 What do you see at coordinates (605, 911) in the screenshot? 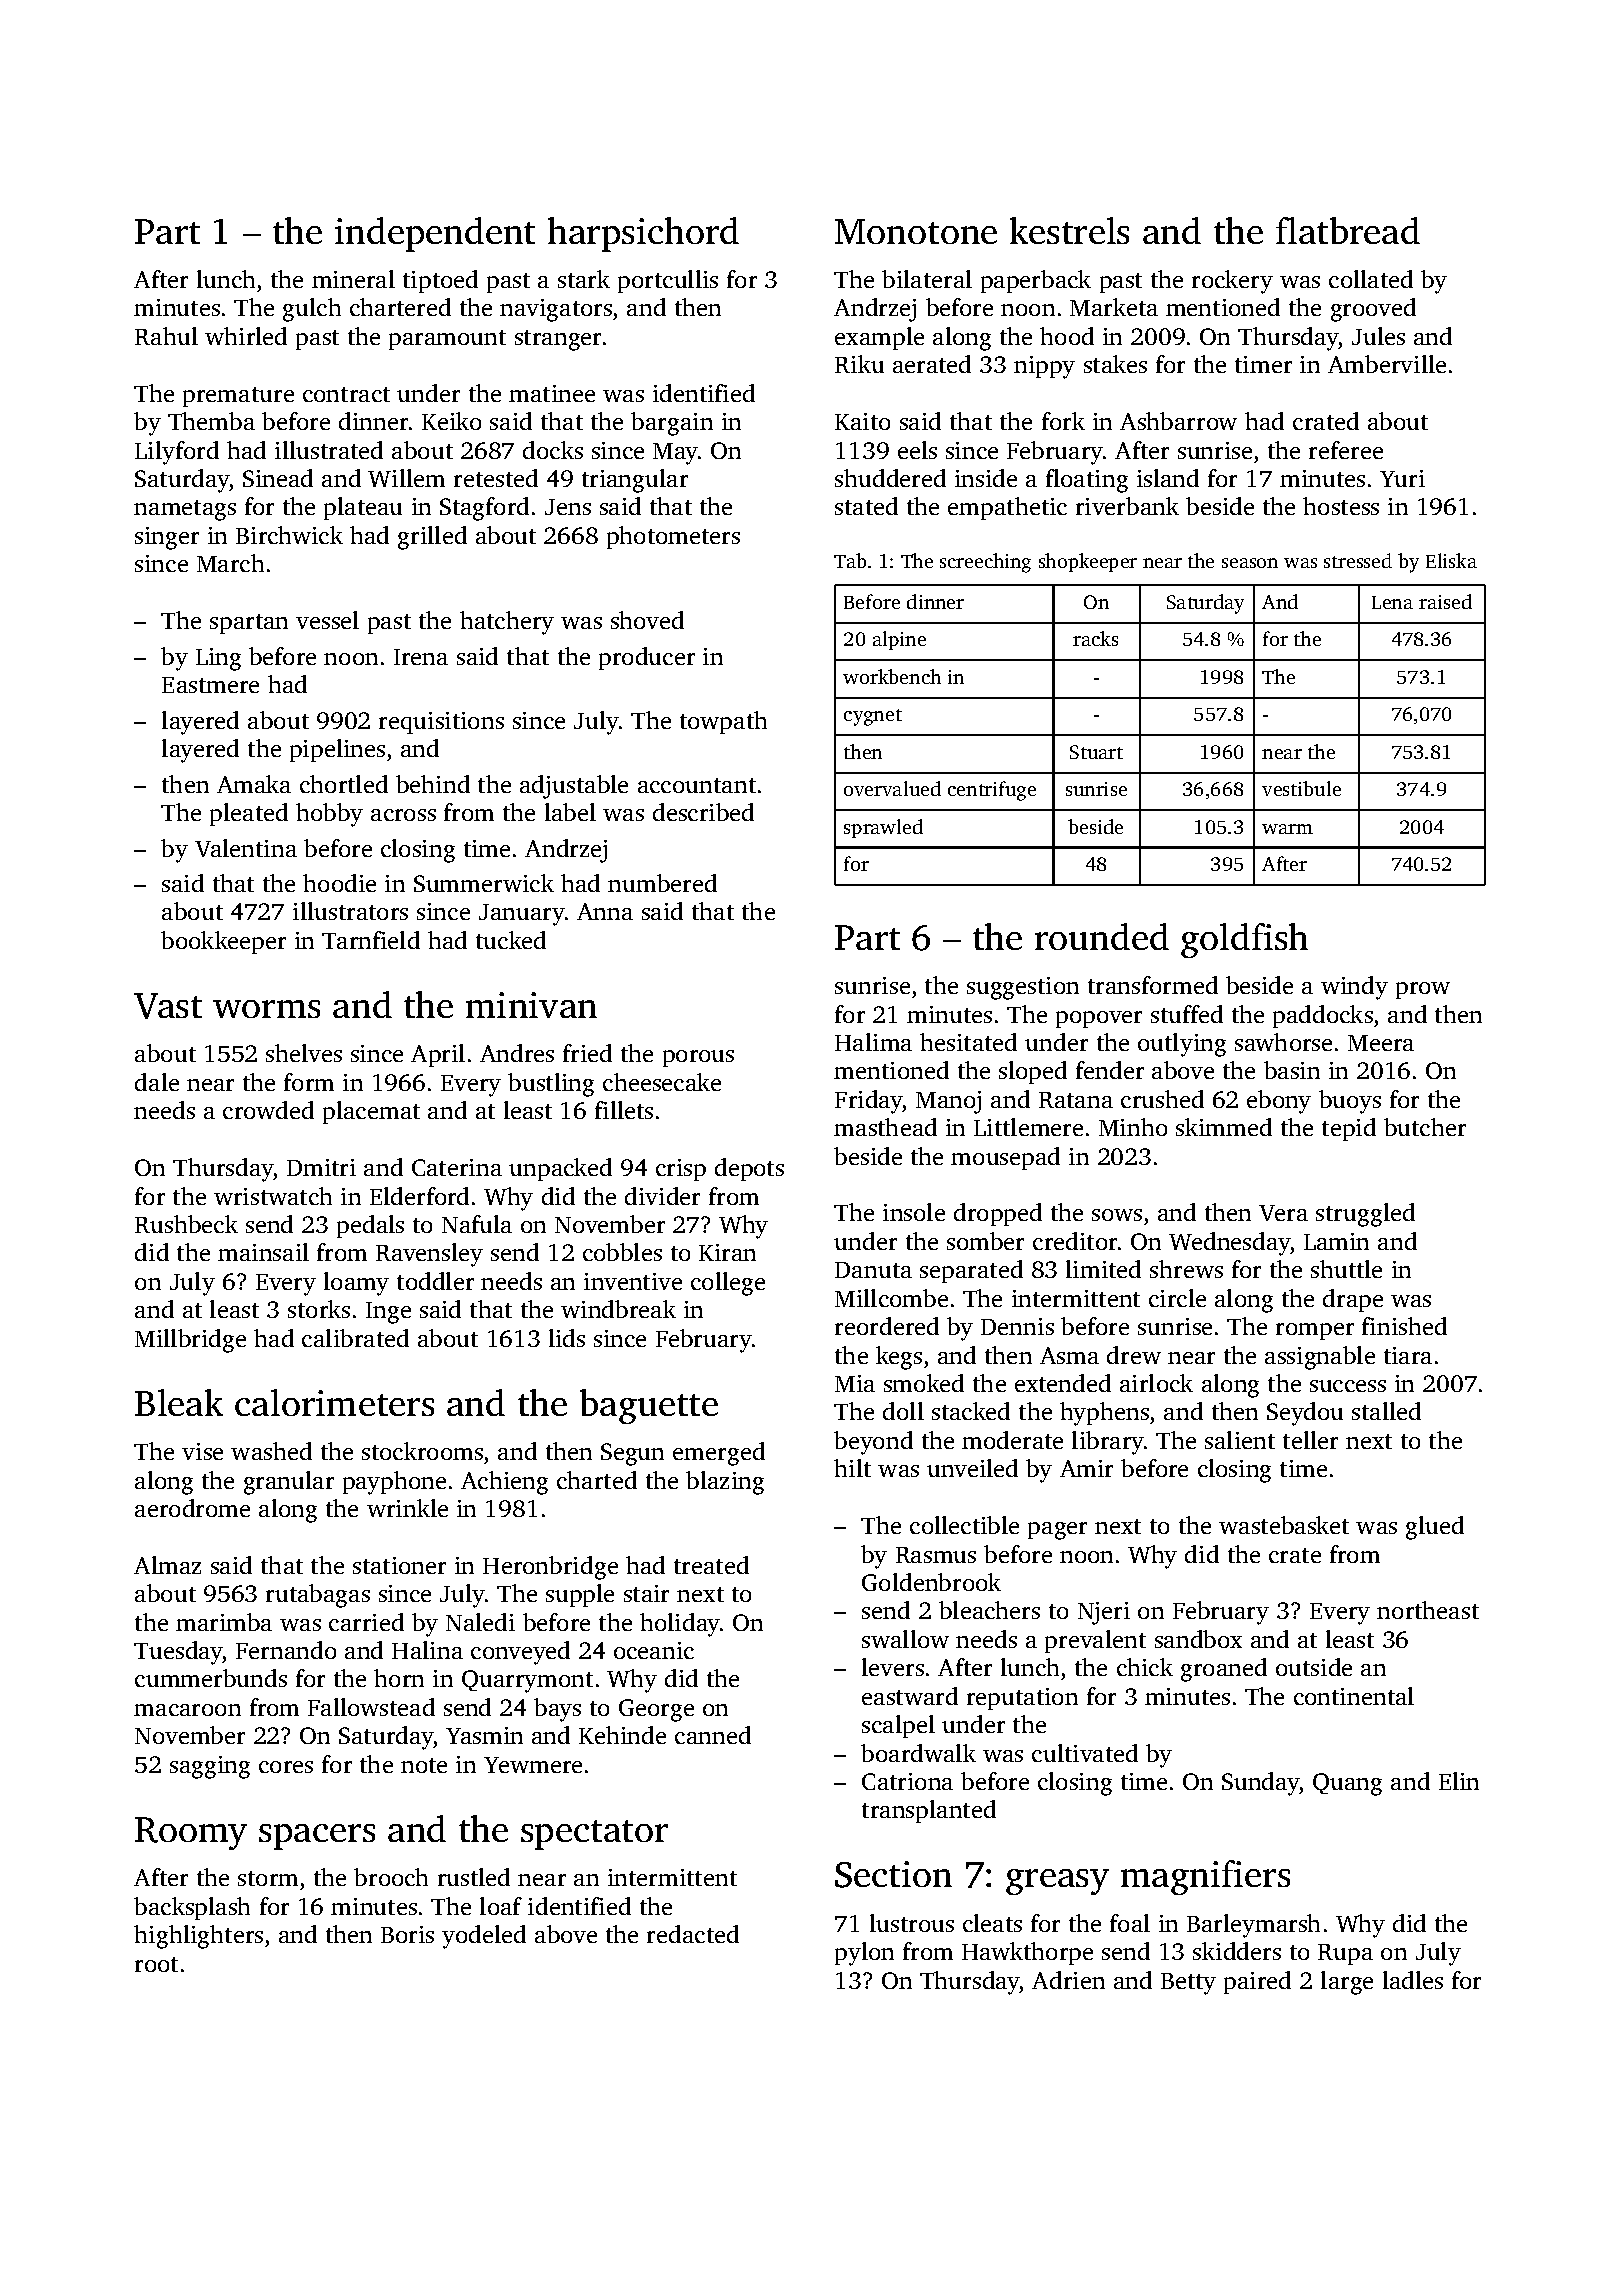
I see `Anna` at bounding box center [605, 911].
